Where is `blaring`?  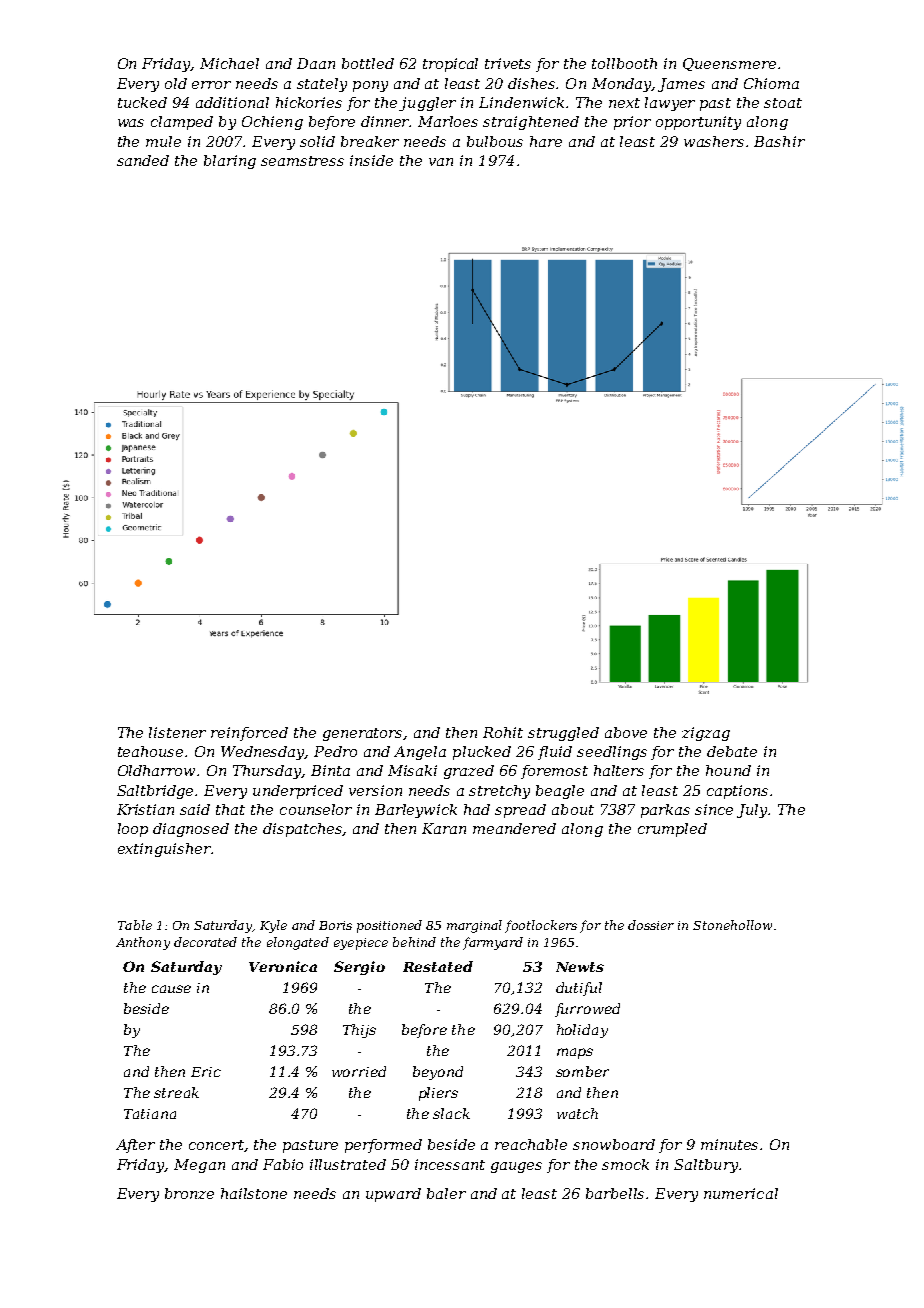 blaring is located at coordinates (230, 162).
